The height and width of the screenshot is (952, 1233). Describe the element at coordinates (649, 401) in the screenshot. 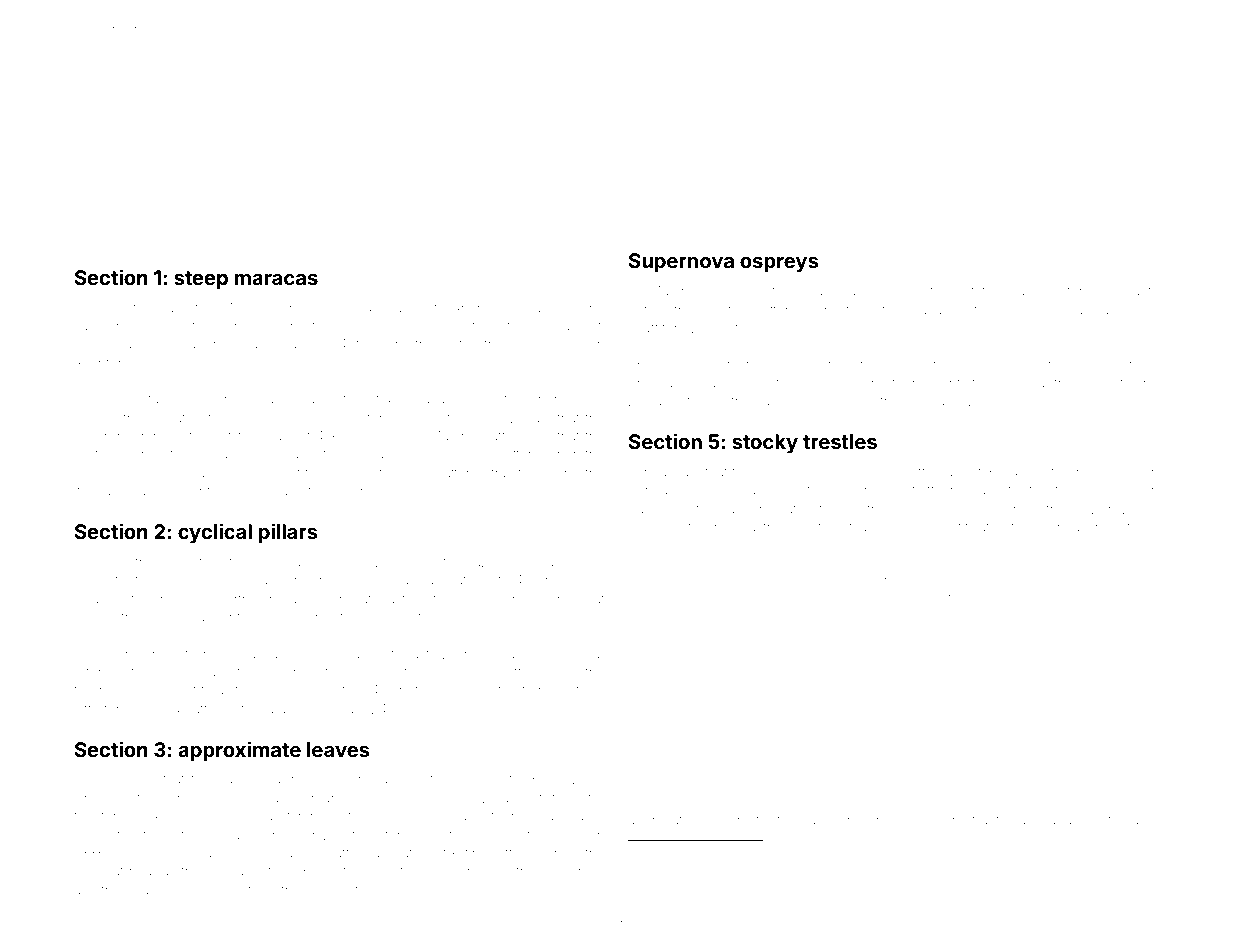

I see `Zainab` at that location.
